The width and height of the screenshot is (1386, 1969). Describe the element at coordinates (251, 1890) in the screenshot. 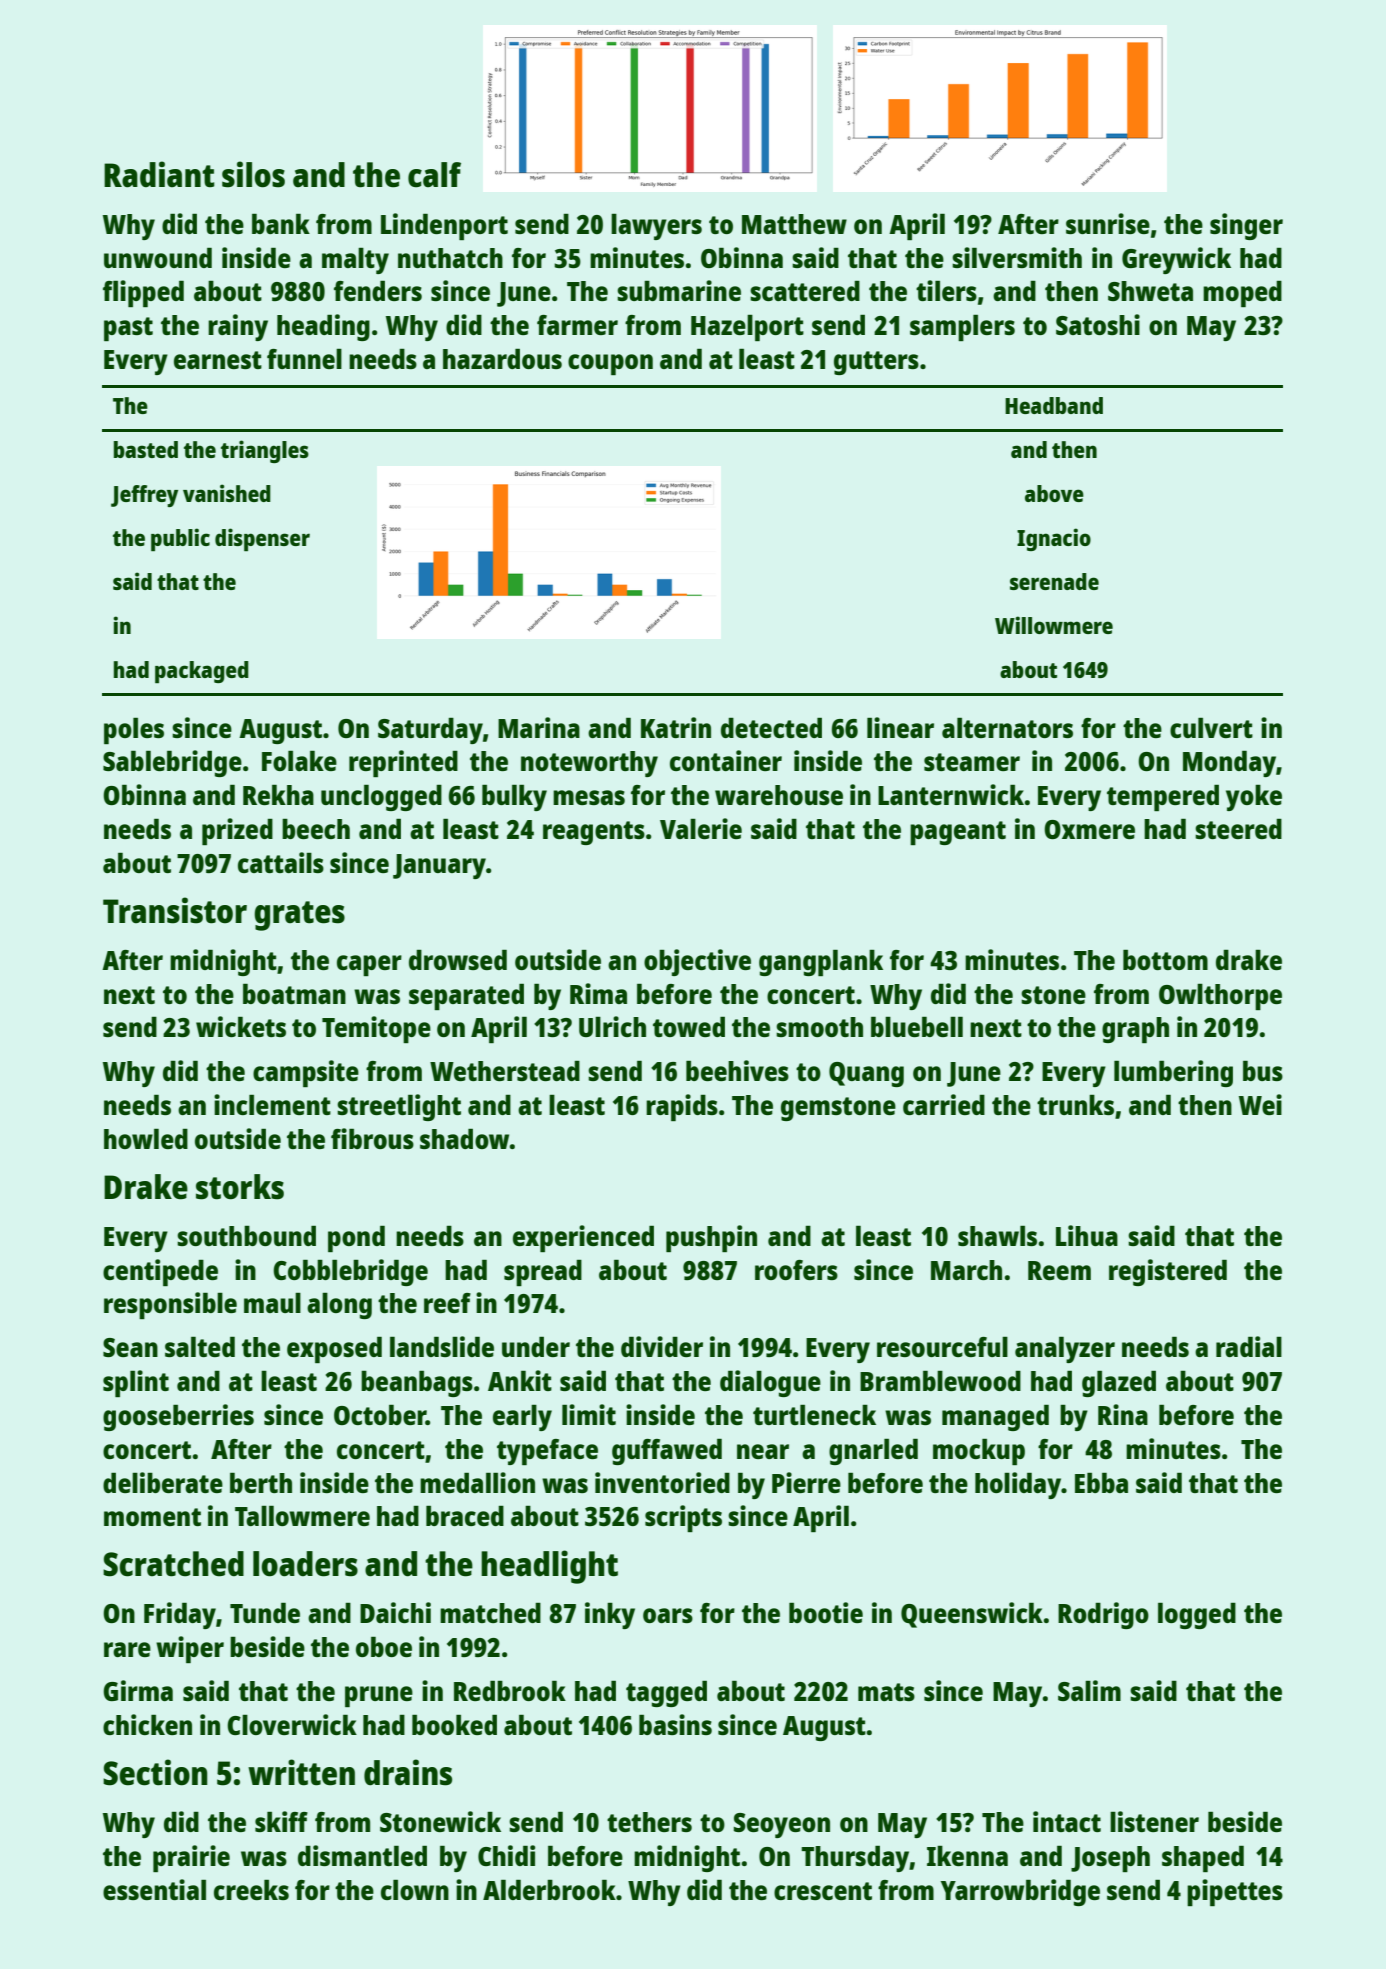

I see `creeks` at that location.
